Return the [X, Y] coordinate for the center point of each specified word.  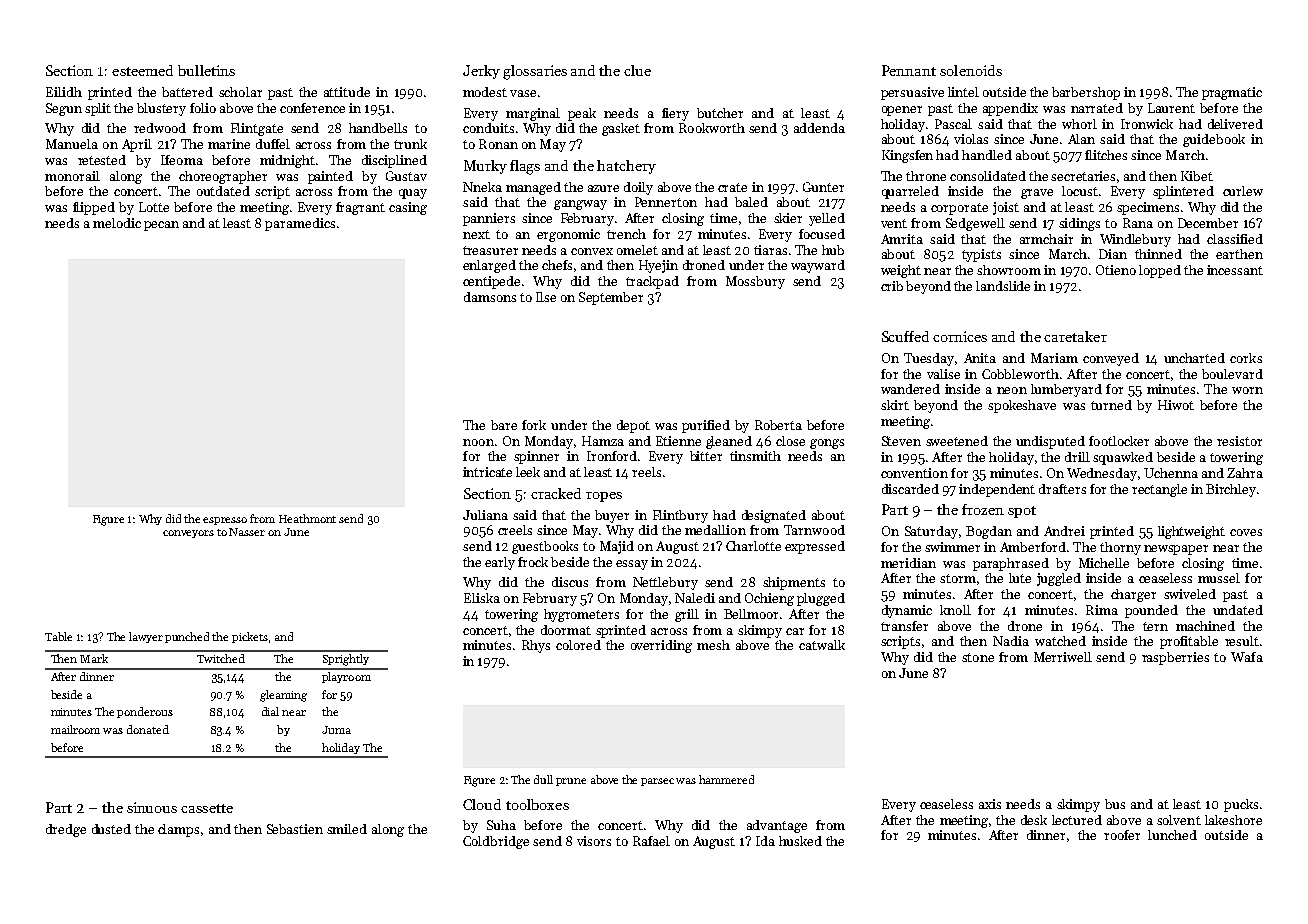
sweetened [957, 441]
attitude [347, 92]
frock [533, 562]
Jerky [481, 72]
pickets [250, 637]
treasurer [490, 250]
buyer [612, 516]
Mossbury [755, 282]
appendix [1010, 109]
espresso [225, 521]
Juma [336, 730]
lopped [1160, 271]
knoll [955, 610]
